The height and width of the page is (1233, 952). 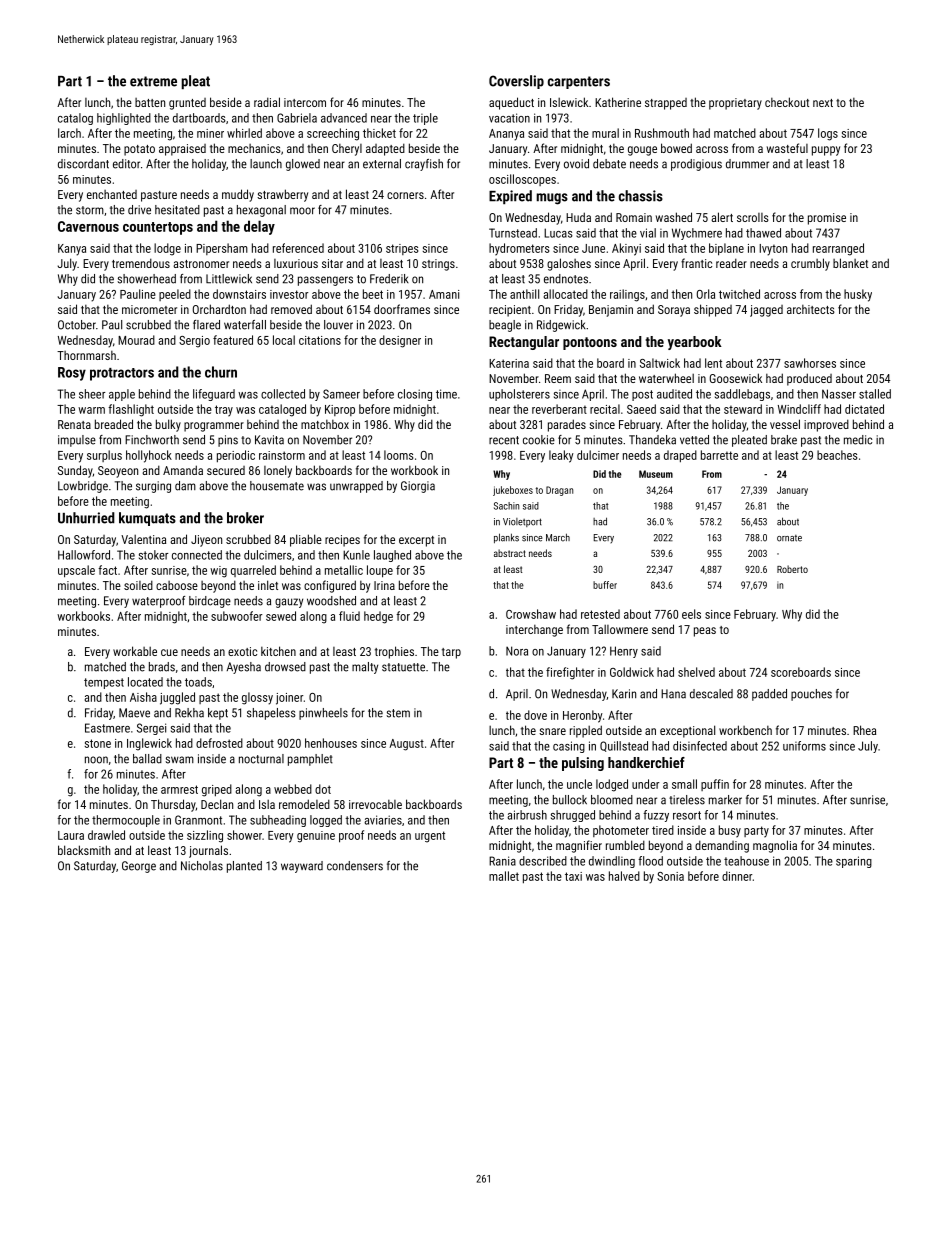 I want to click on proprietary, so click(x=735, y=104).
